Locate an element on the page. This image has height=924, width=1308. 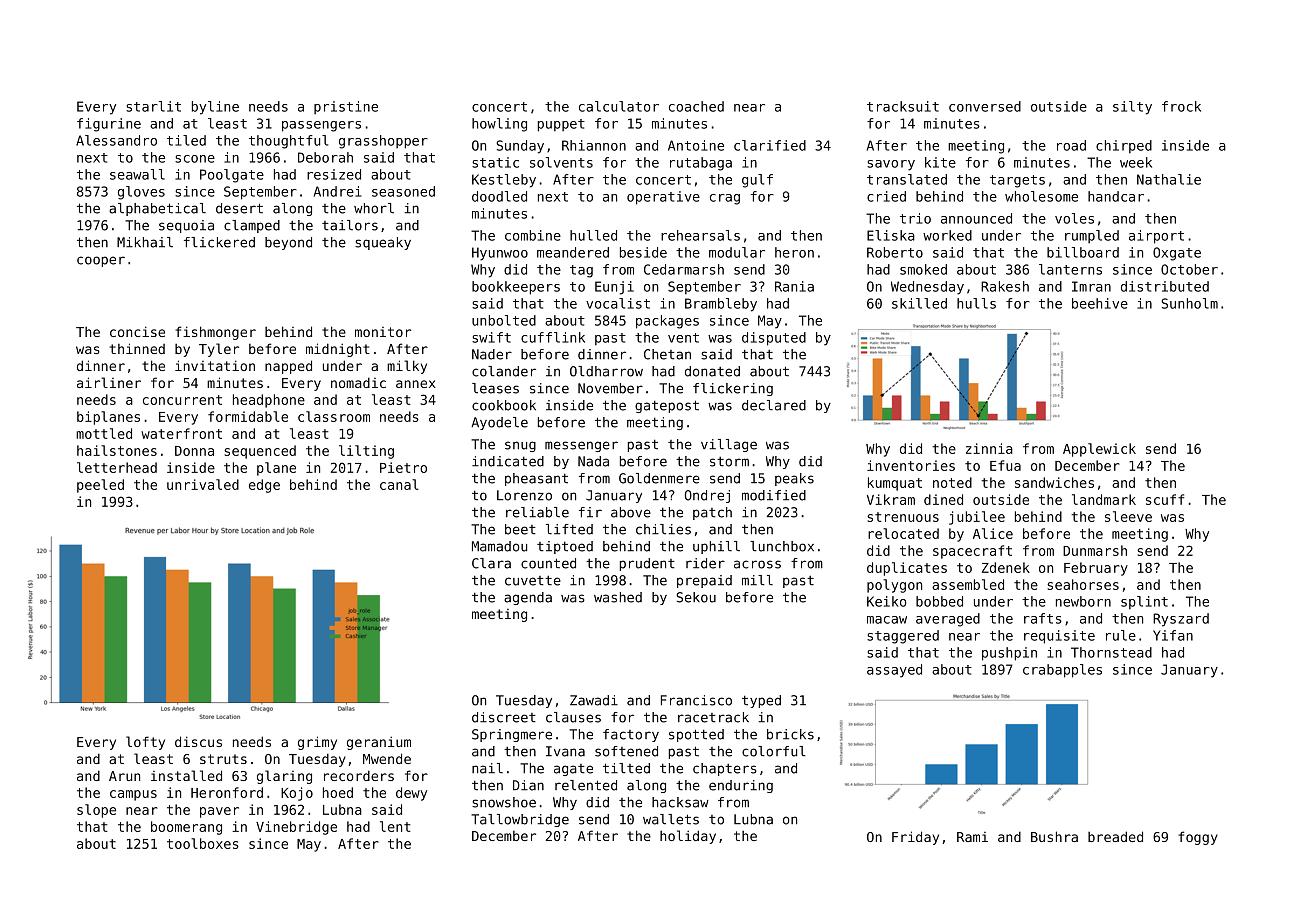
splint is located at coordinates (1144, 602).
